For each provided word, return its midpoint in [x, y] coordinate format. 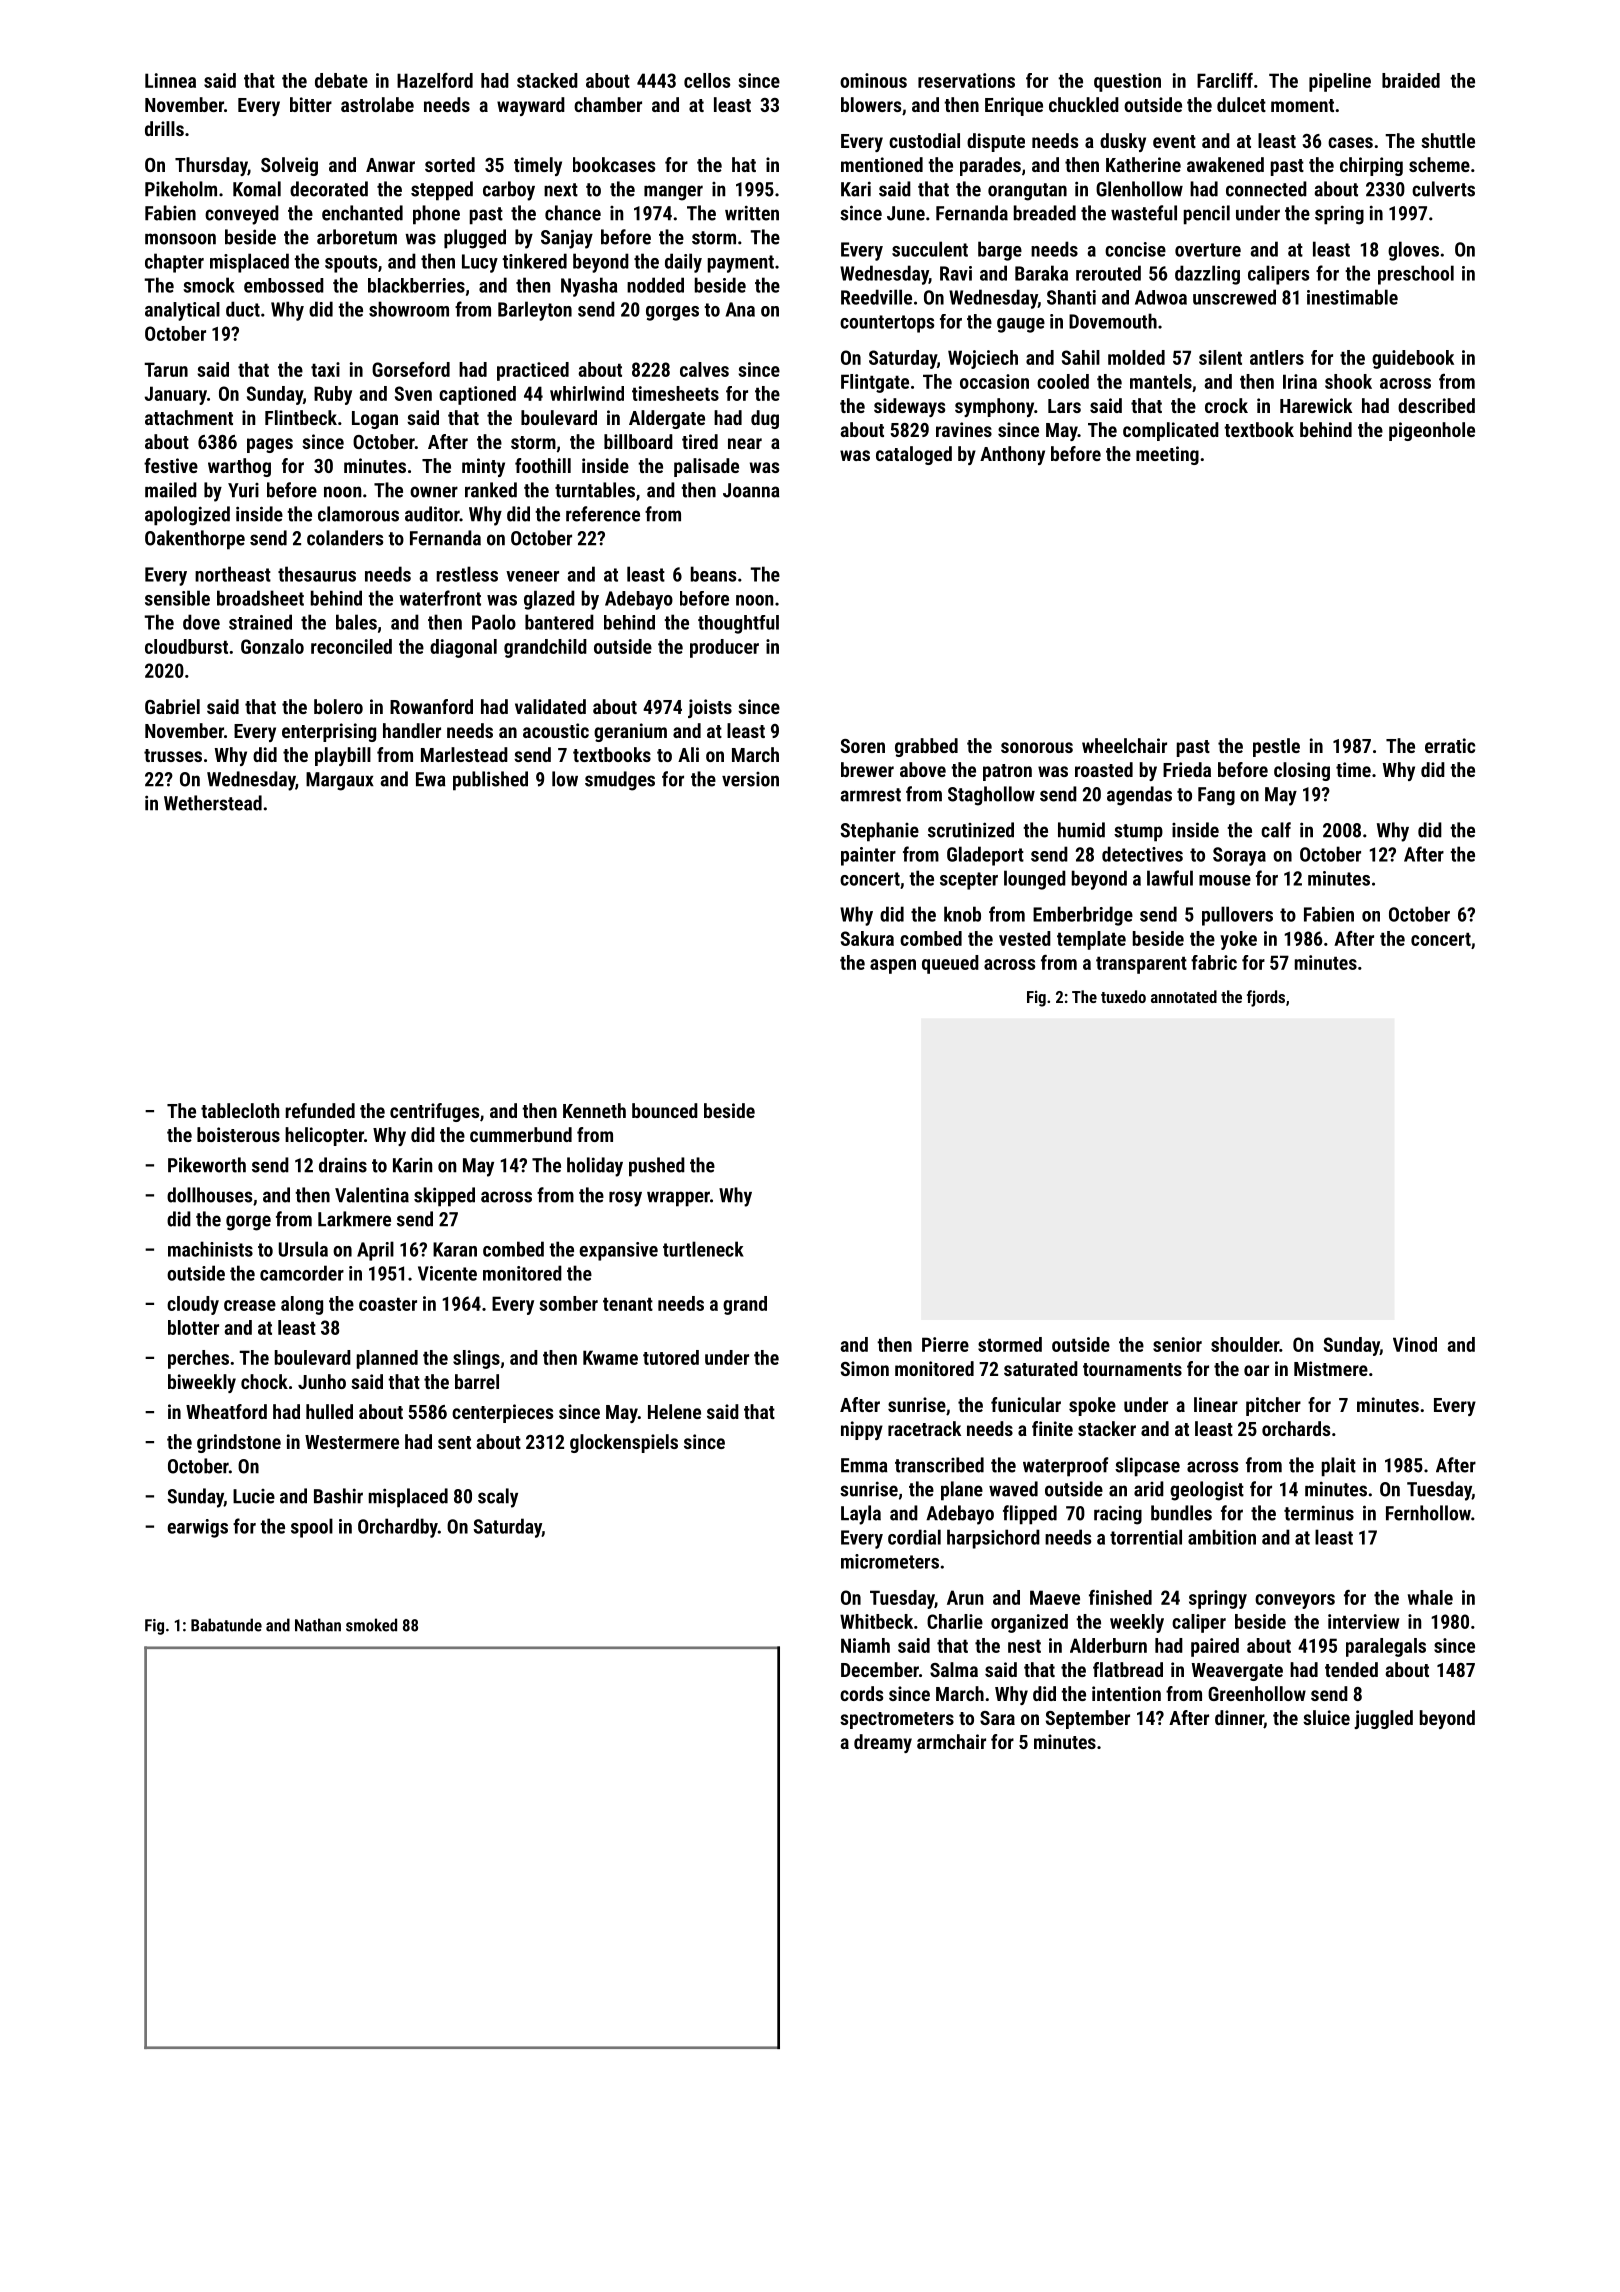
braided [1411, 80]
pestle [1276, 747]
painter [868, 856]
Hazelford [435, 80]
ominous [873, 80]
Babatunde [226, 1625]
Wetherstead [213, 803]
